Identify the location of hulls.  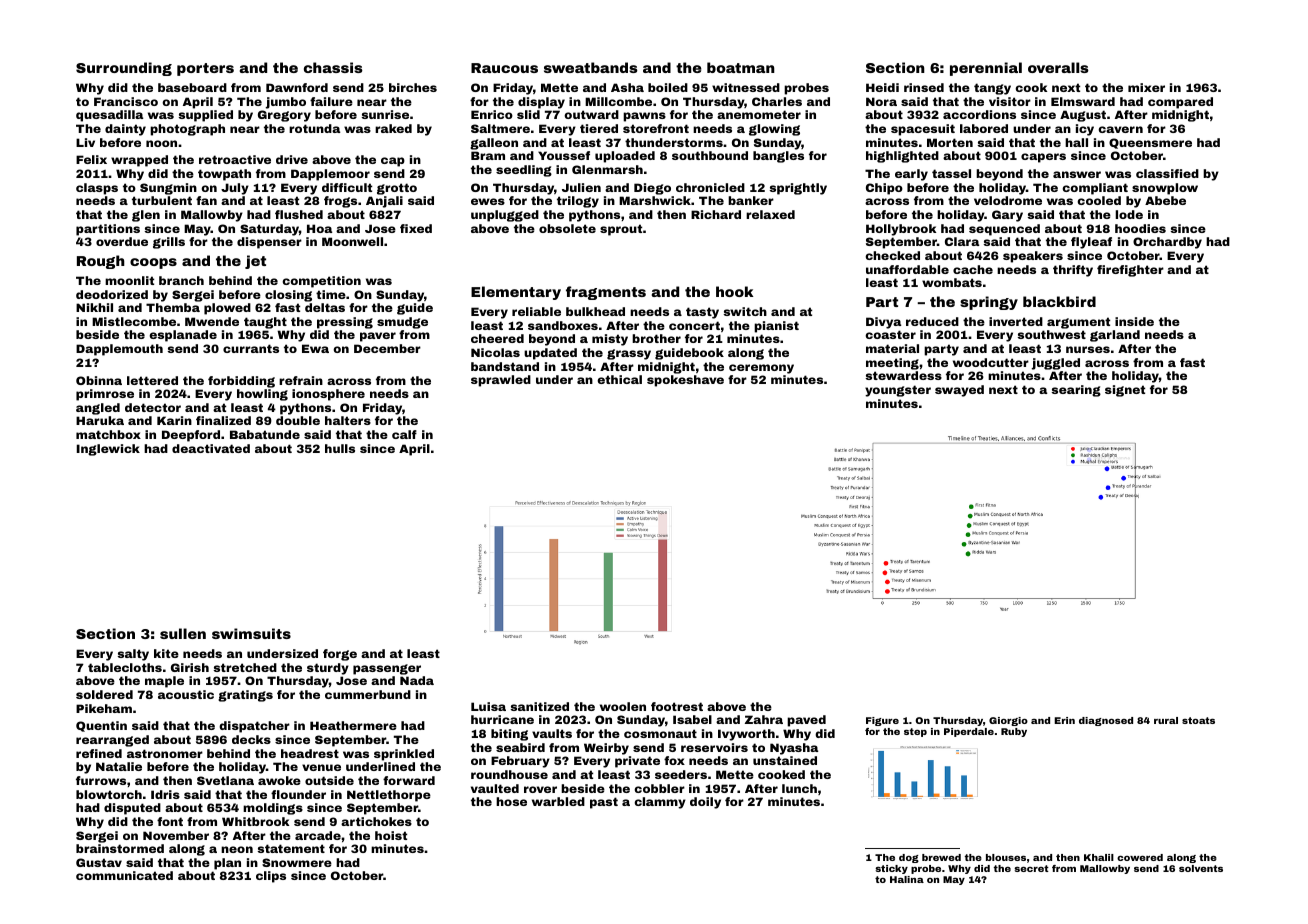
(340, 448).
